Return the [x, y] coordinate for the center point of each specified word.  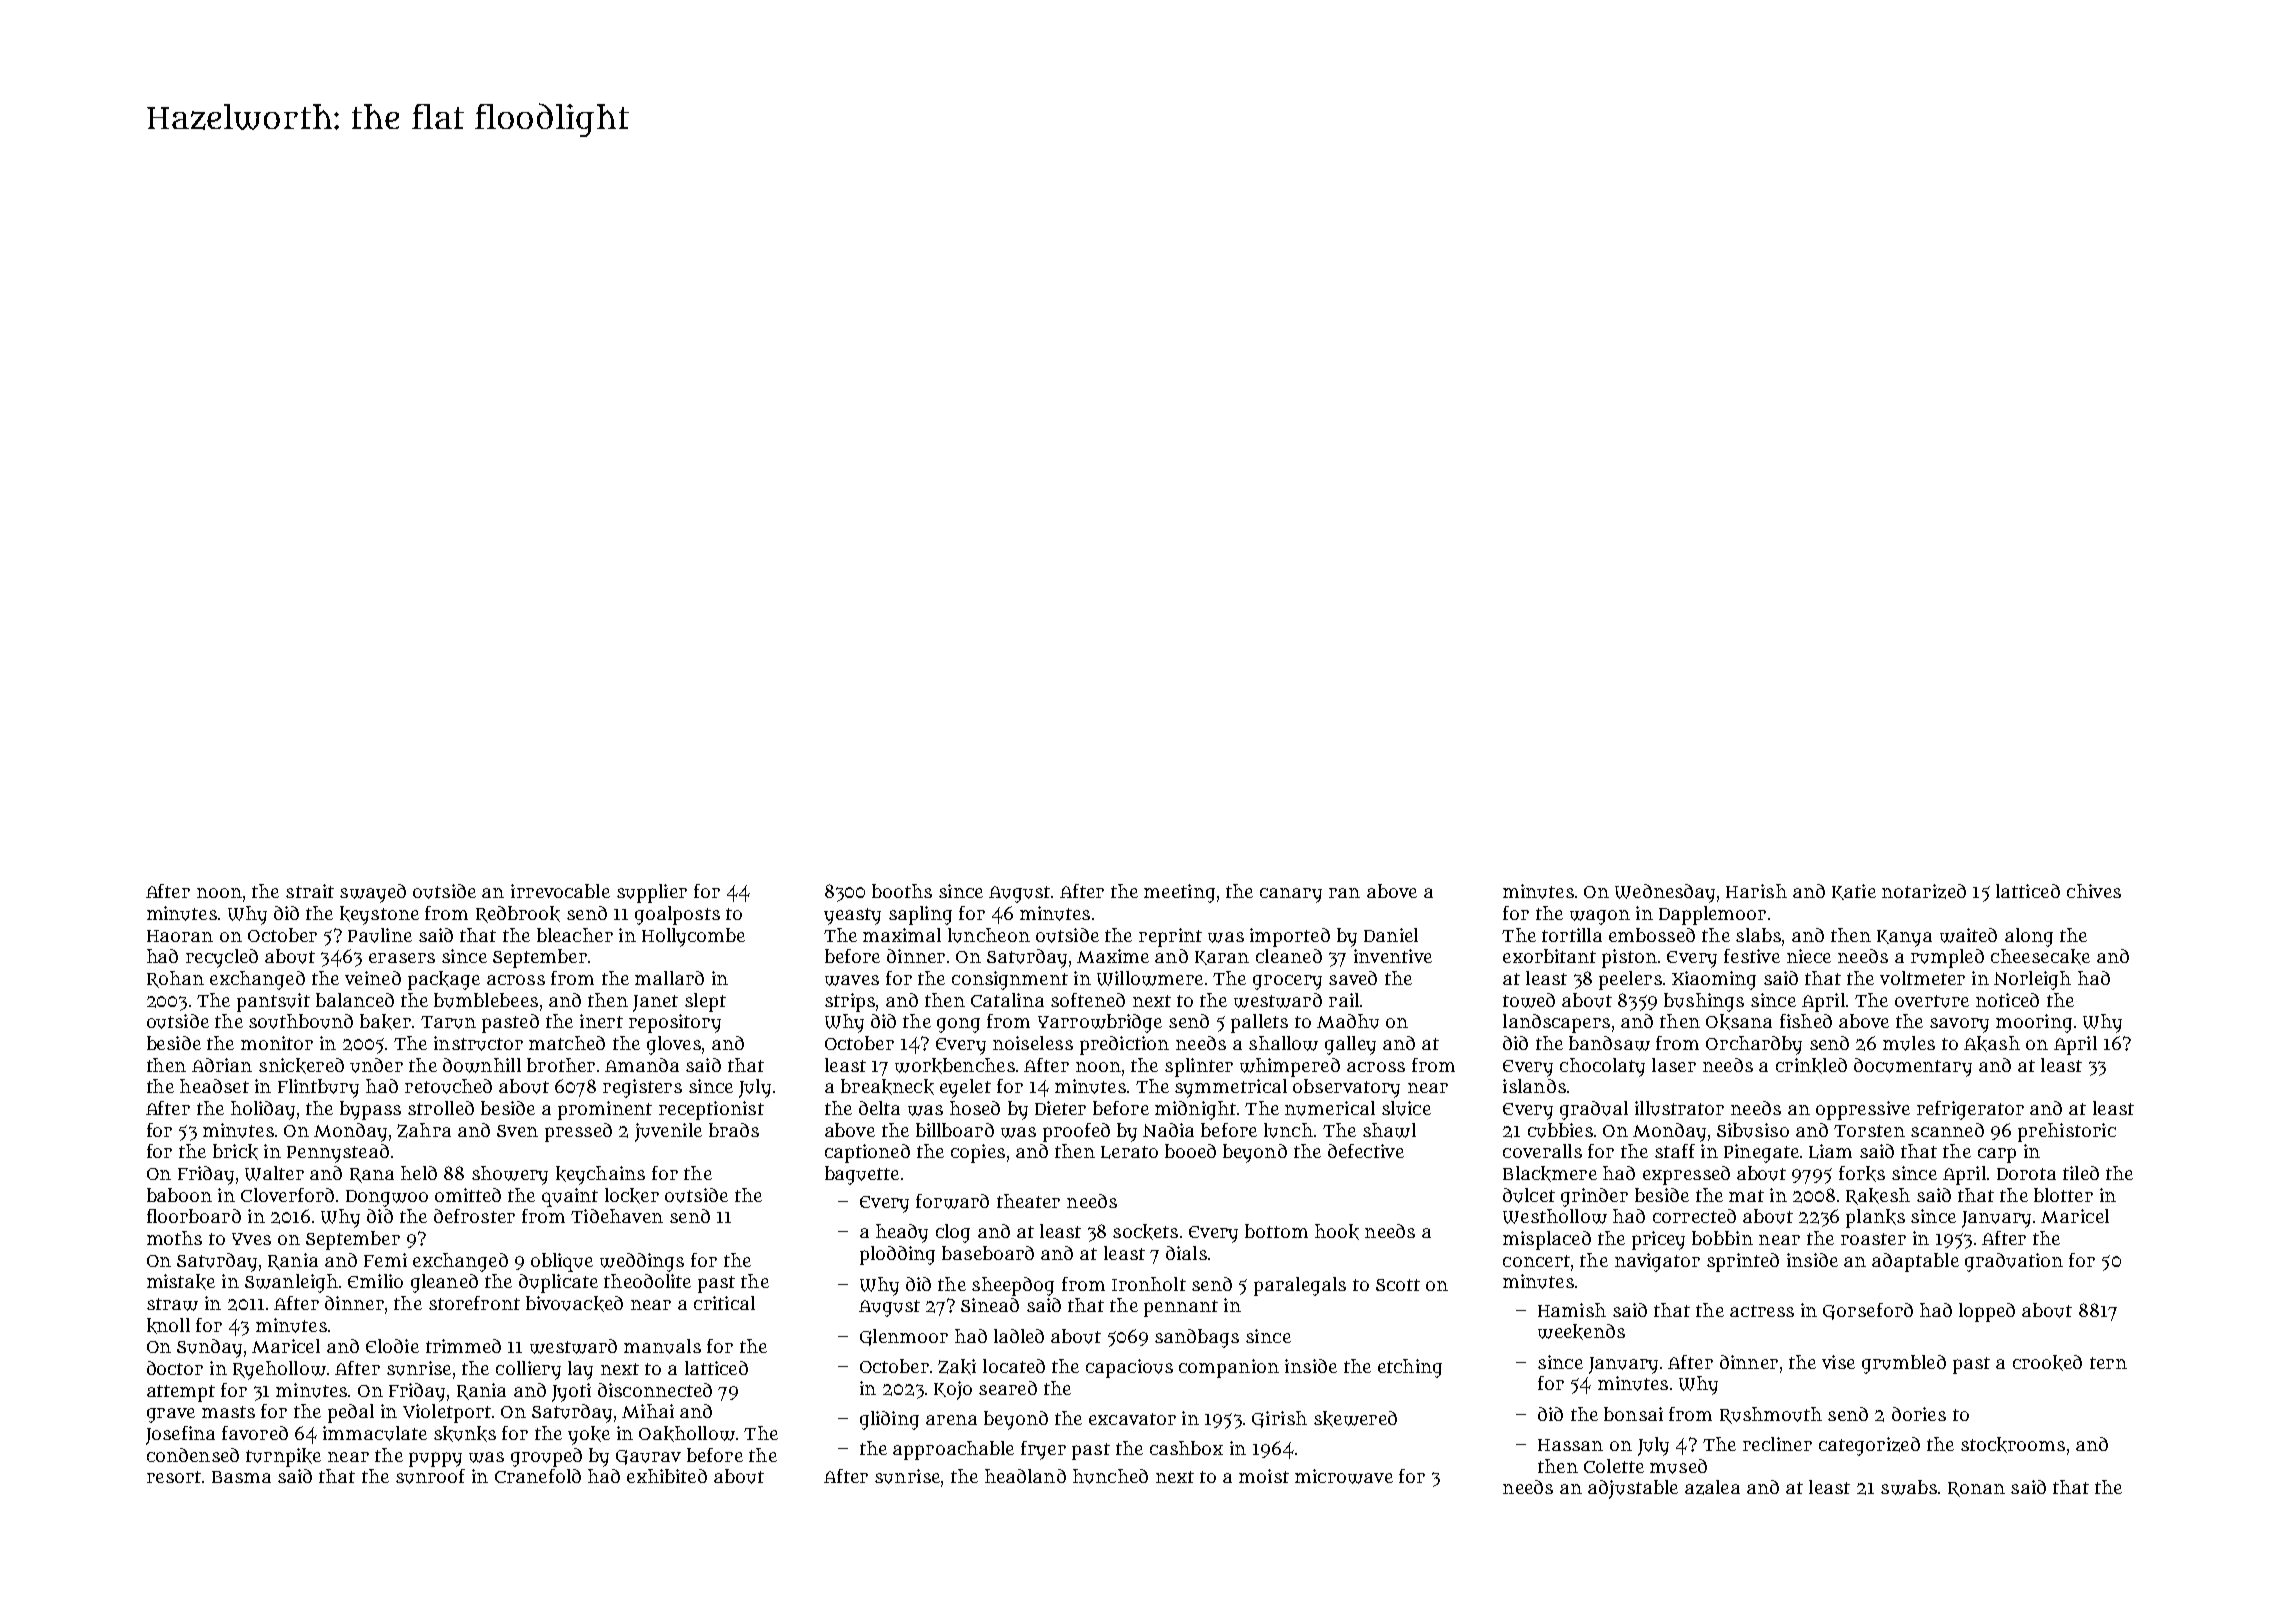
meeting [1179, 893]
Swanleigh [291, 1283]
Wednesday [1665, 893]
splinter [1199, 1067]
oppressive [1863, 1110]
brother [561, 1065]
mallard [669, 978]
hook [1337, 1232]
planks [1875, 1218]
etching [1410, 1368]
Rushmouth [1771, 1415]
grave [171, 1415]
